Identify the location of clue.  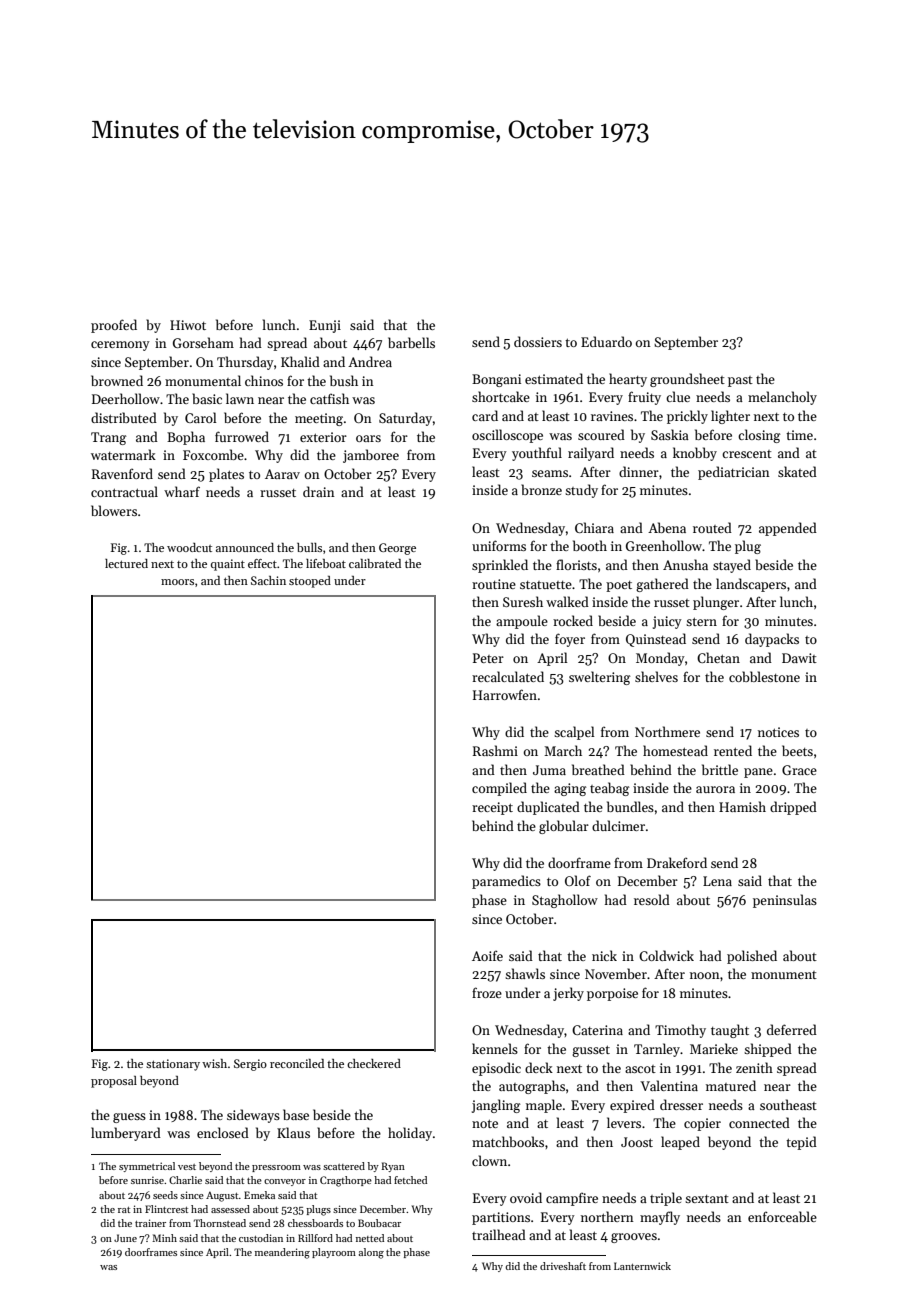
(678, 396).
